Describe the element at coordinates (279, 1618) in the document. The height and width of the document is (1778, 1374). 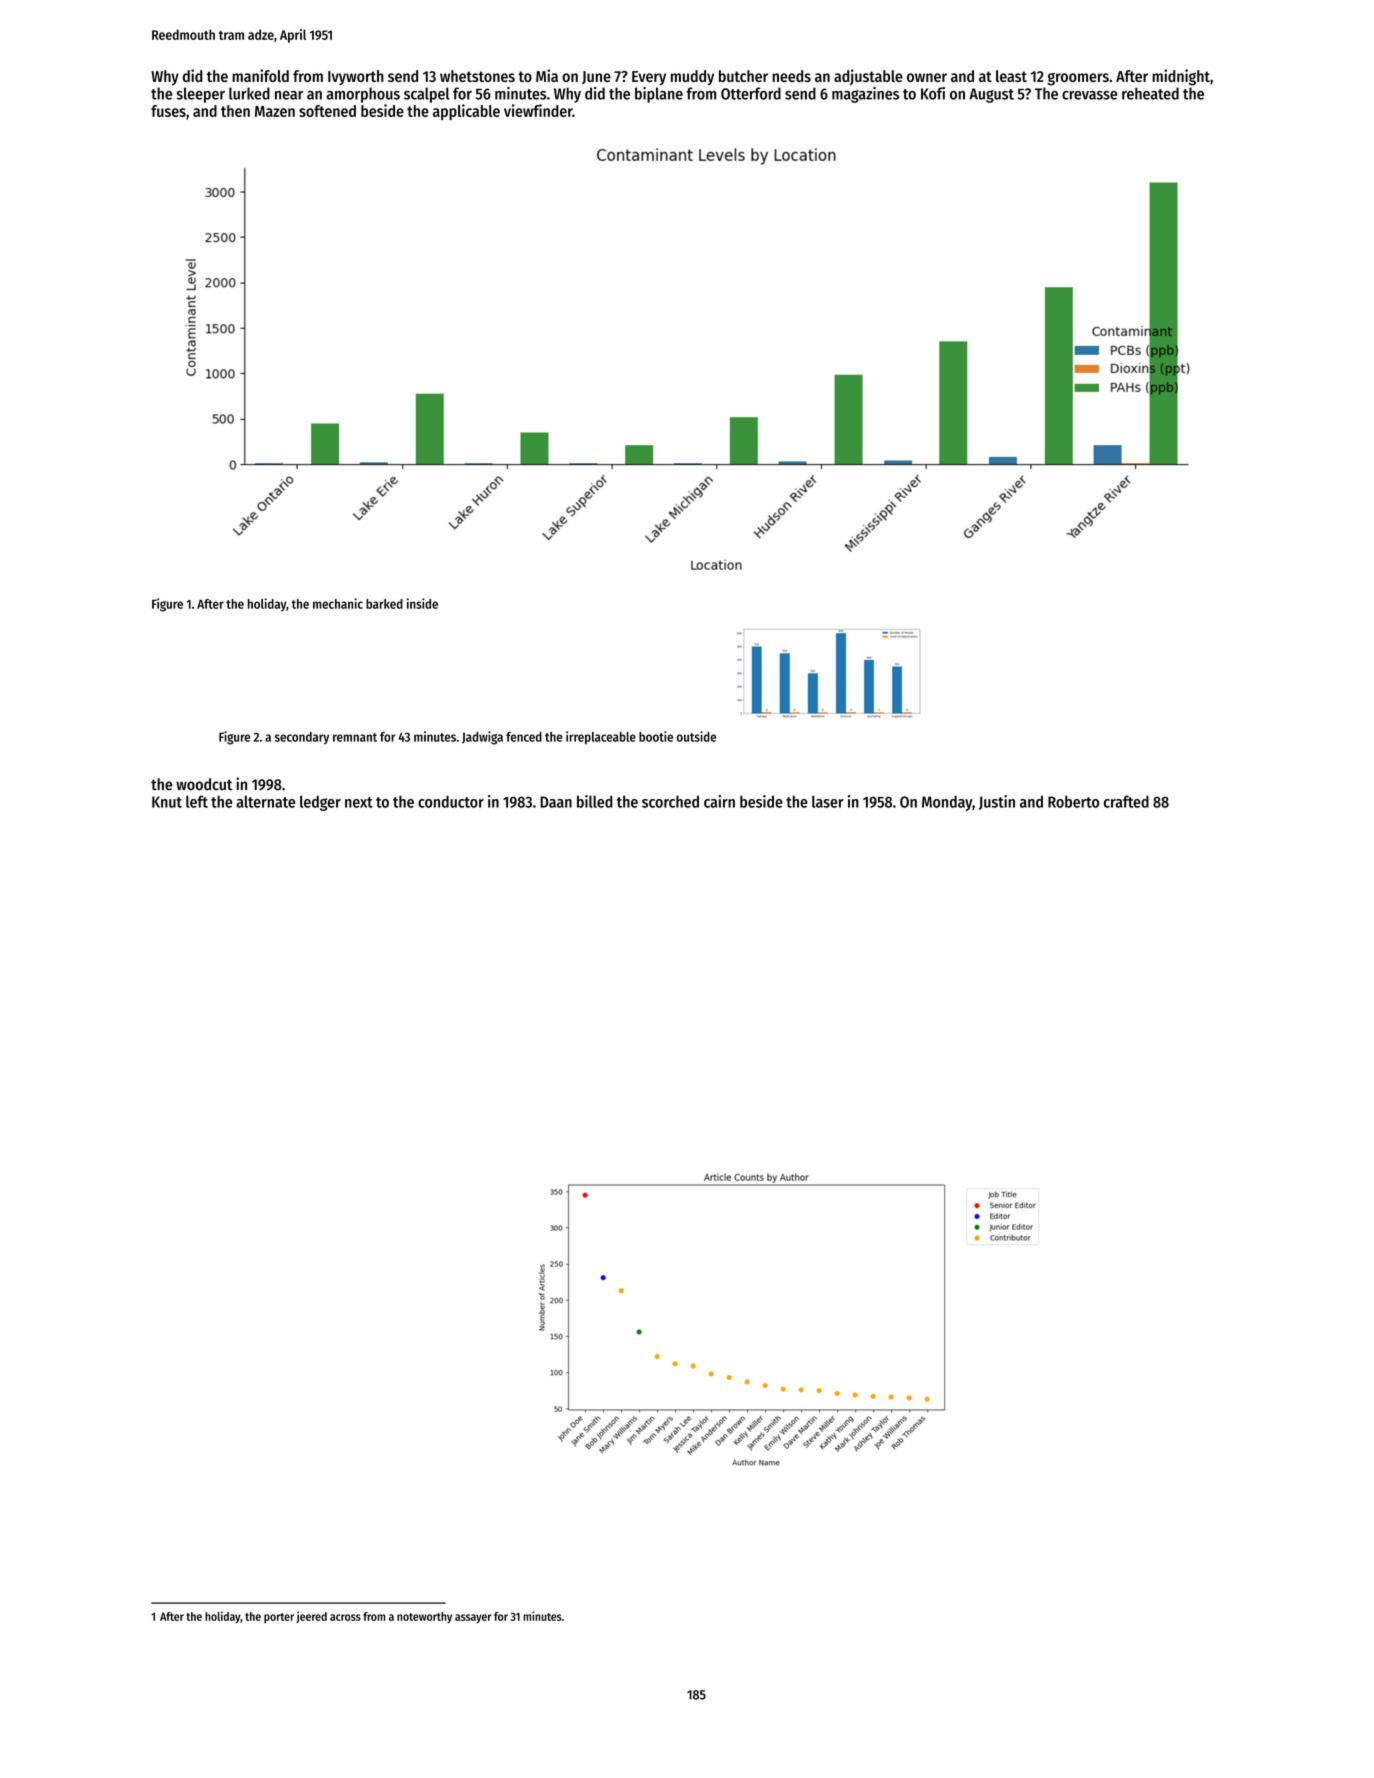
I see `porter` at that location.
